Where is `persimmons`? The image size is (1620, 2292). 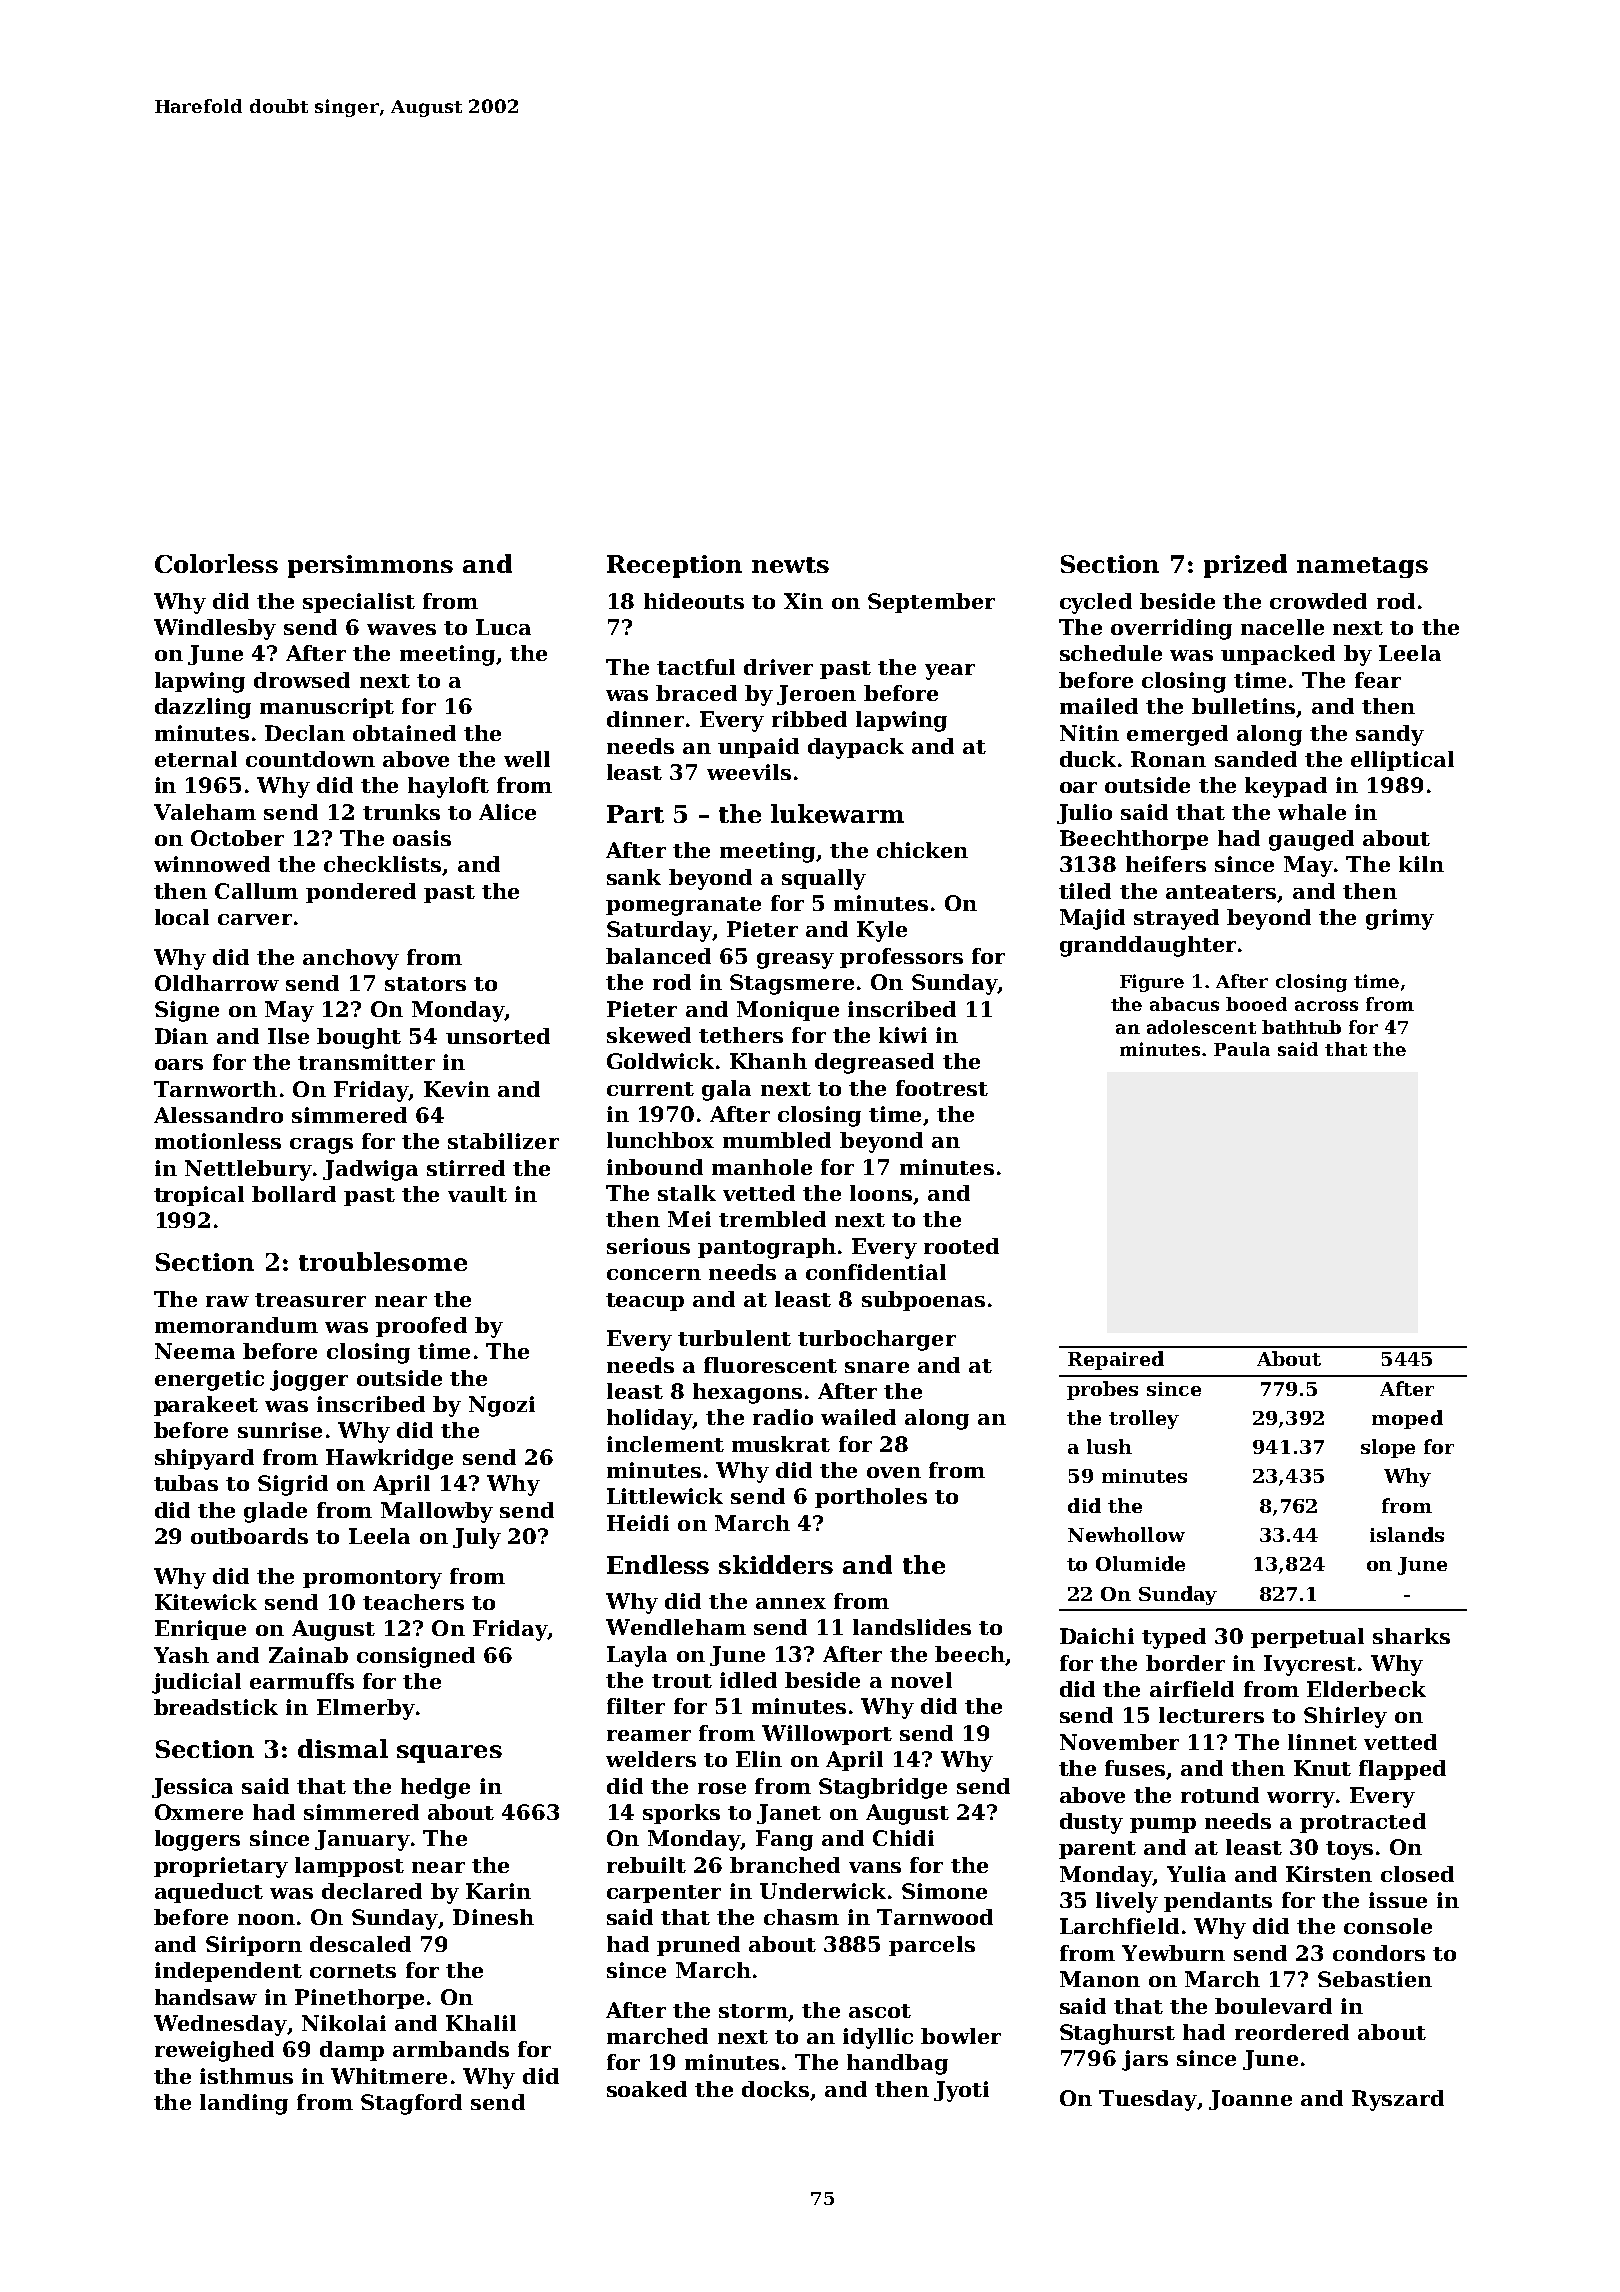 persimmons is located at coordinates (370, 566).
